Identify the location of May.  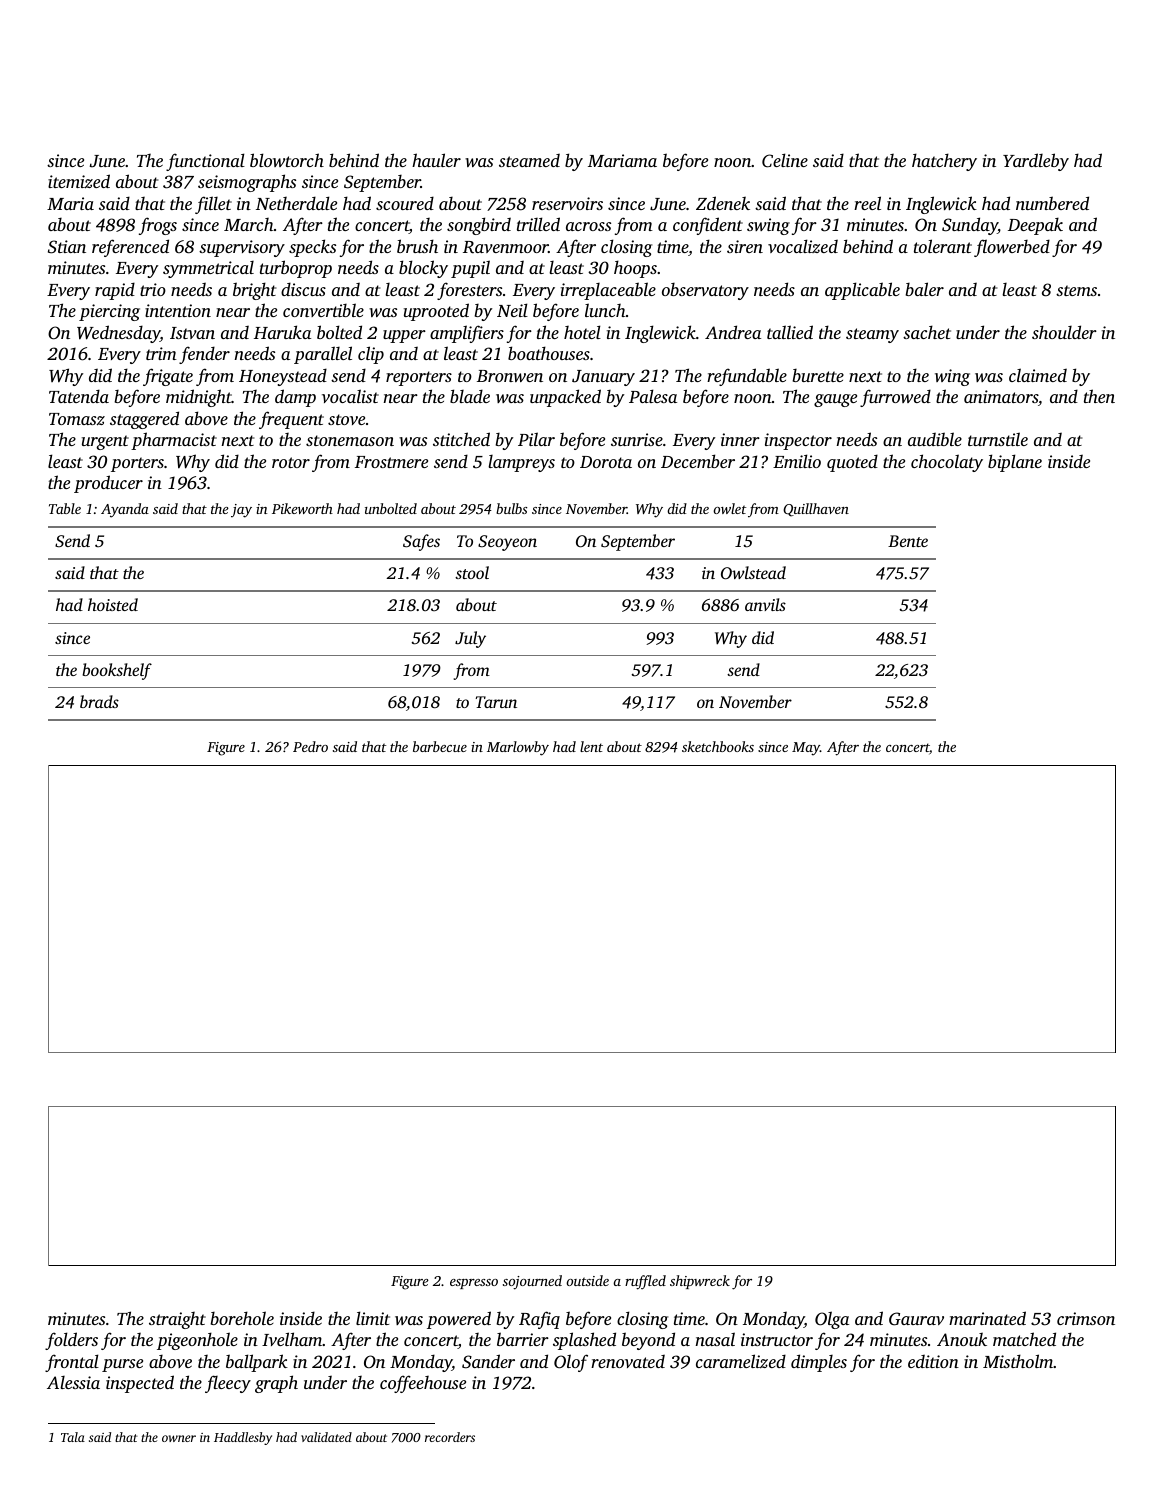
(806, 749).
